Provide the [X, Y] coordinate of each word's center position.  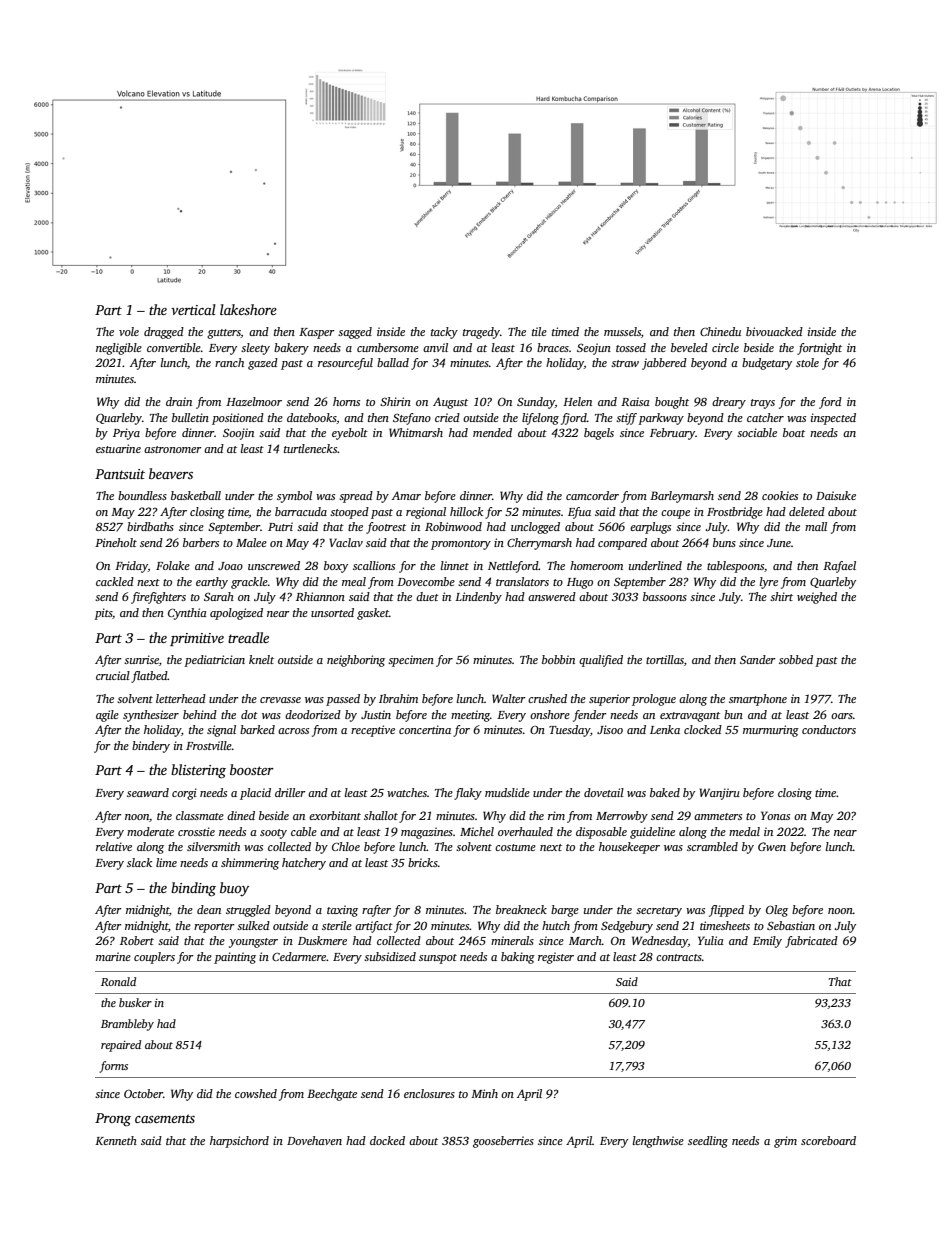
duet [427, 596]
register [556, 958]
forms [113, 1067]
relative [114, 846]
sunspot [438, 959]
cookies [780, 495]
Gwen [772, 846]
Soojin [238, 434]
